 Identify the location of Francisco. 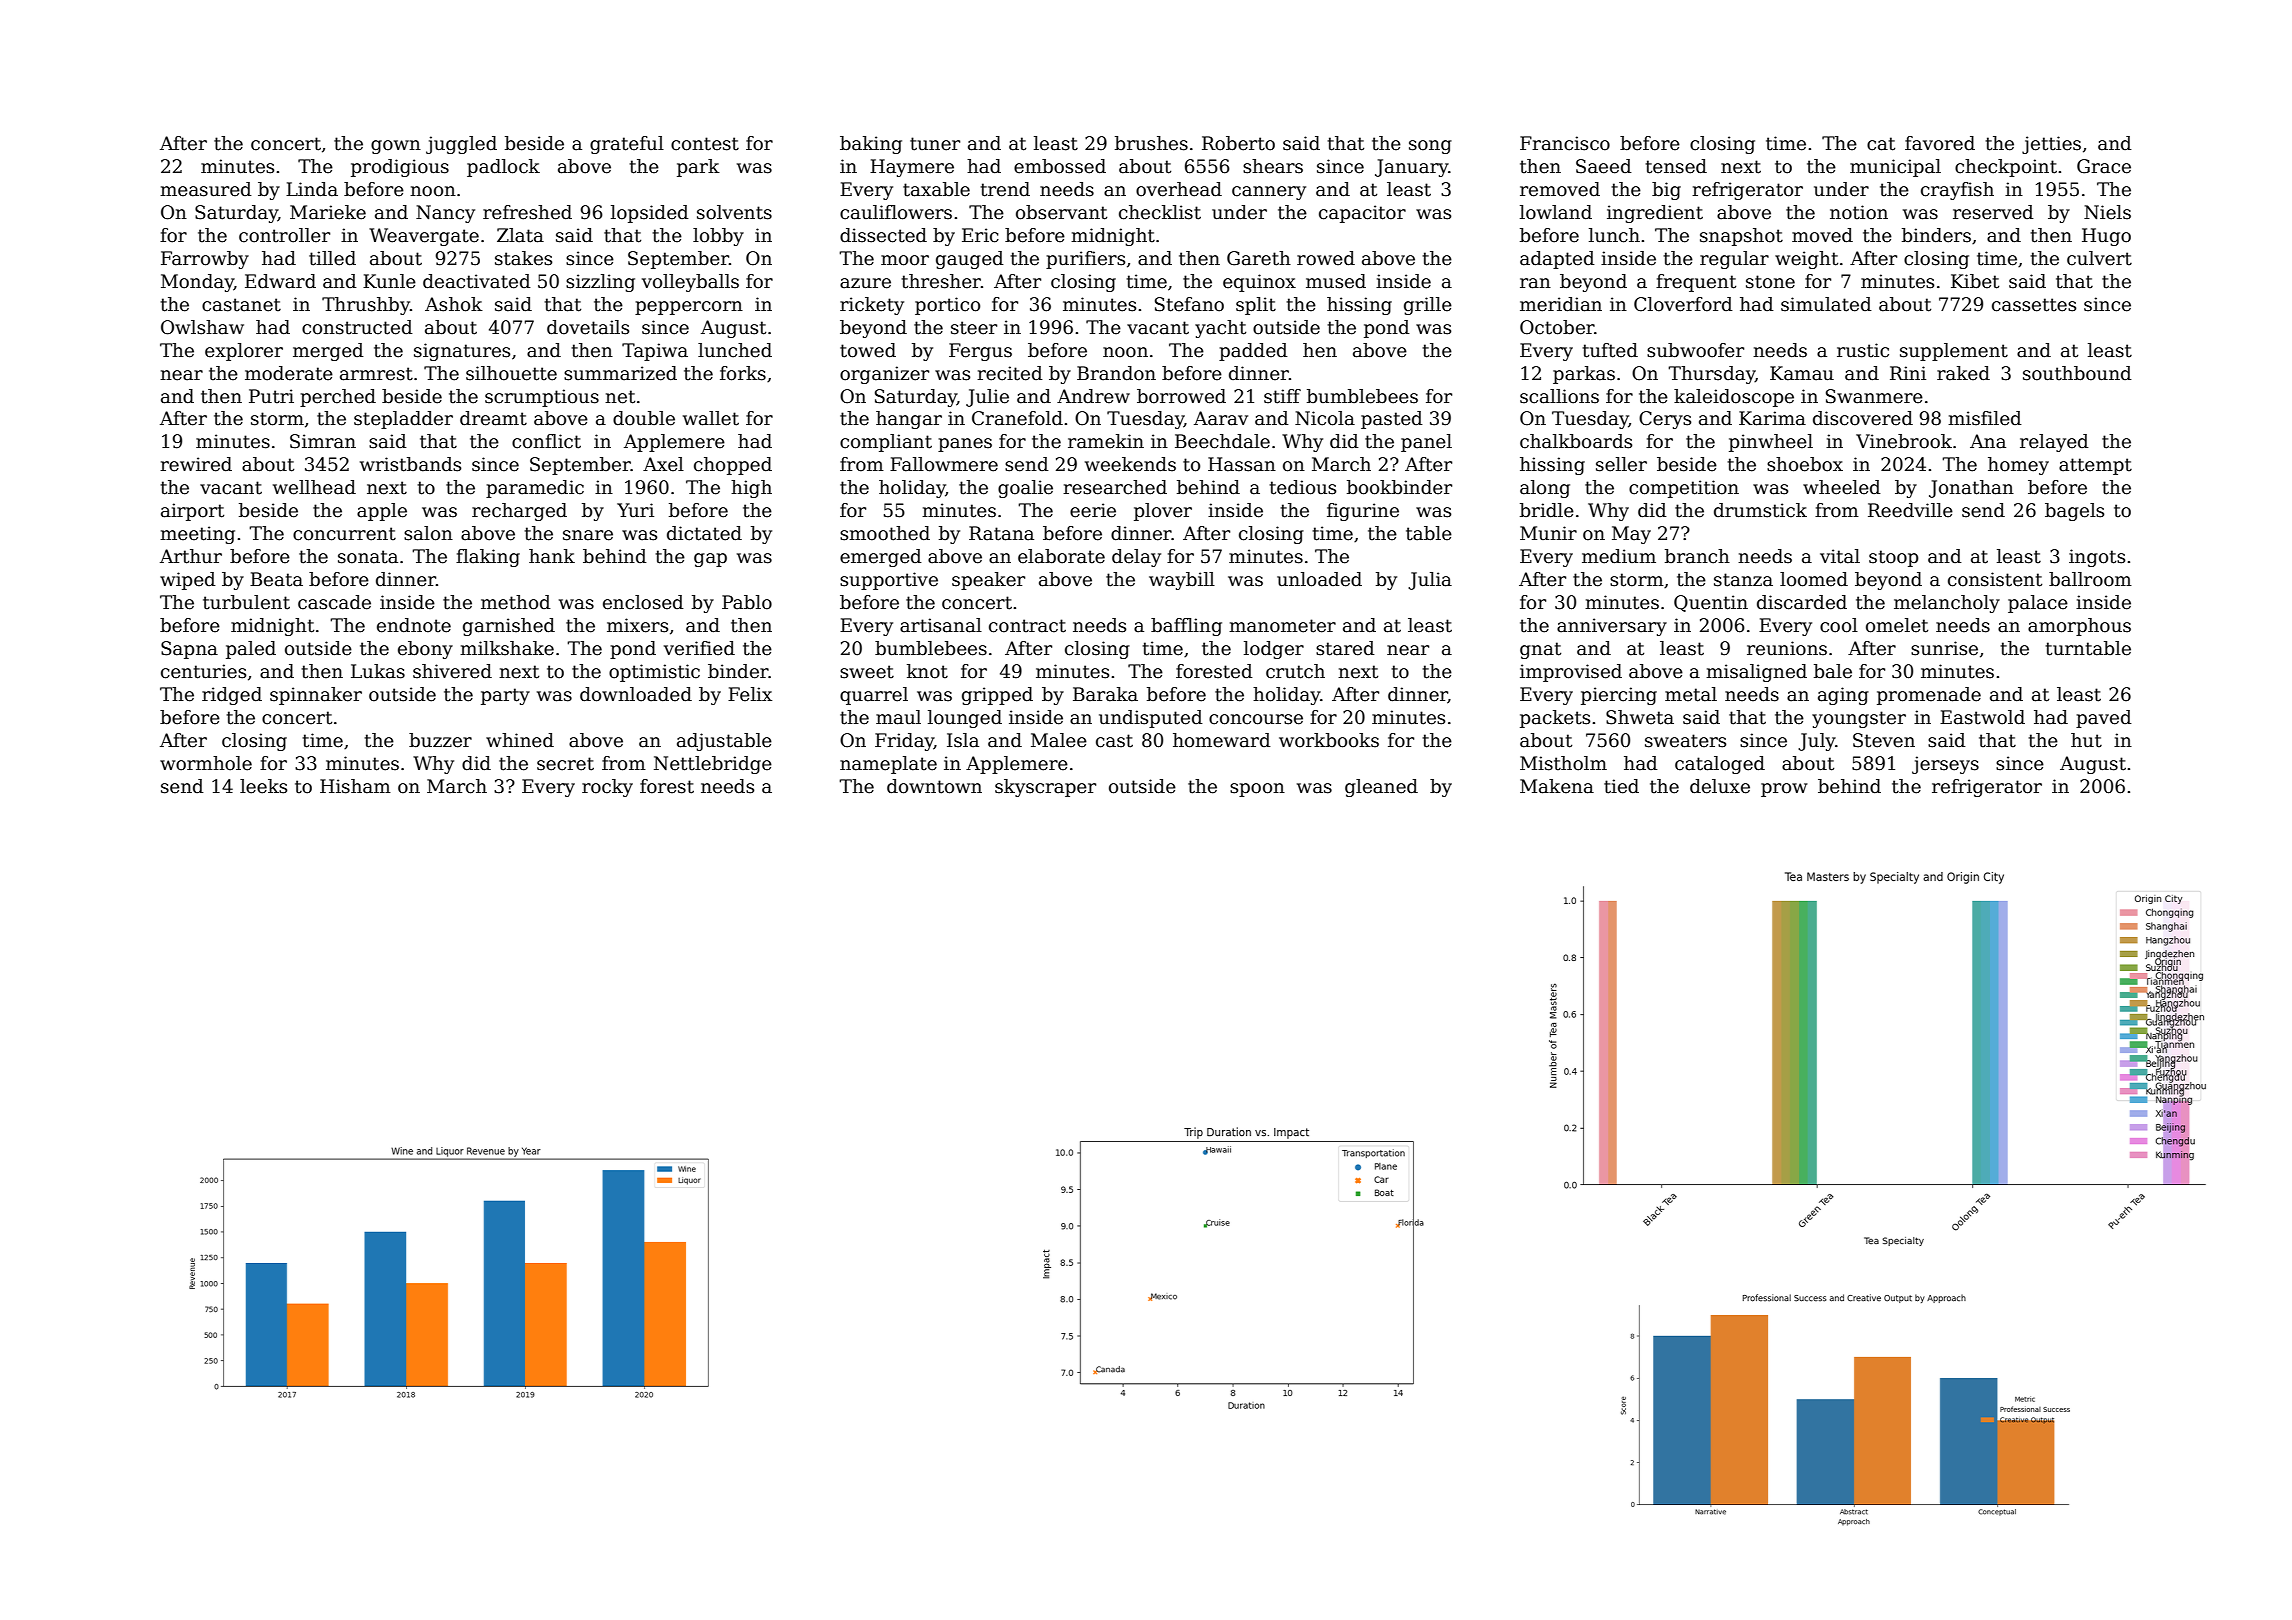
(1565, 143).
